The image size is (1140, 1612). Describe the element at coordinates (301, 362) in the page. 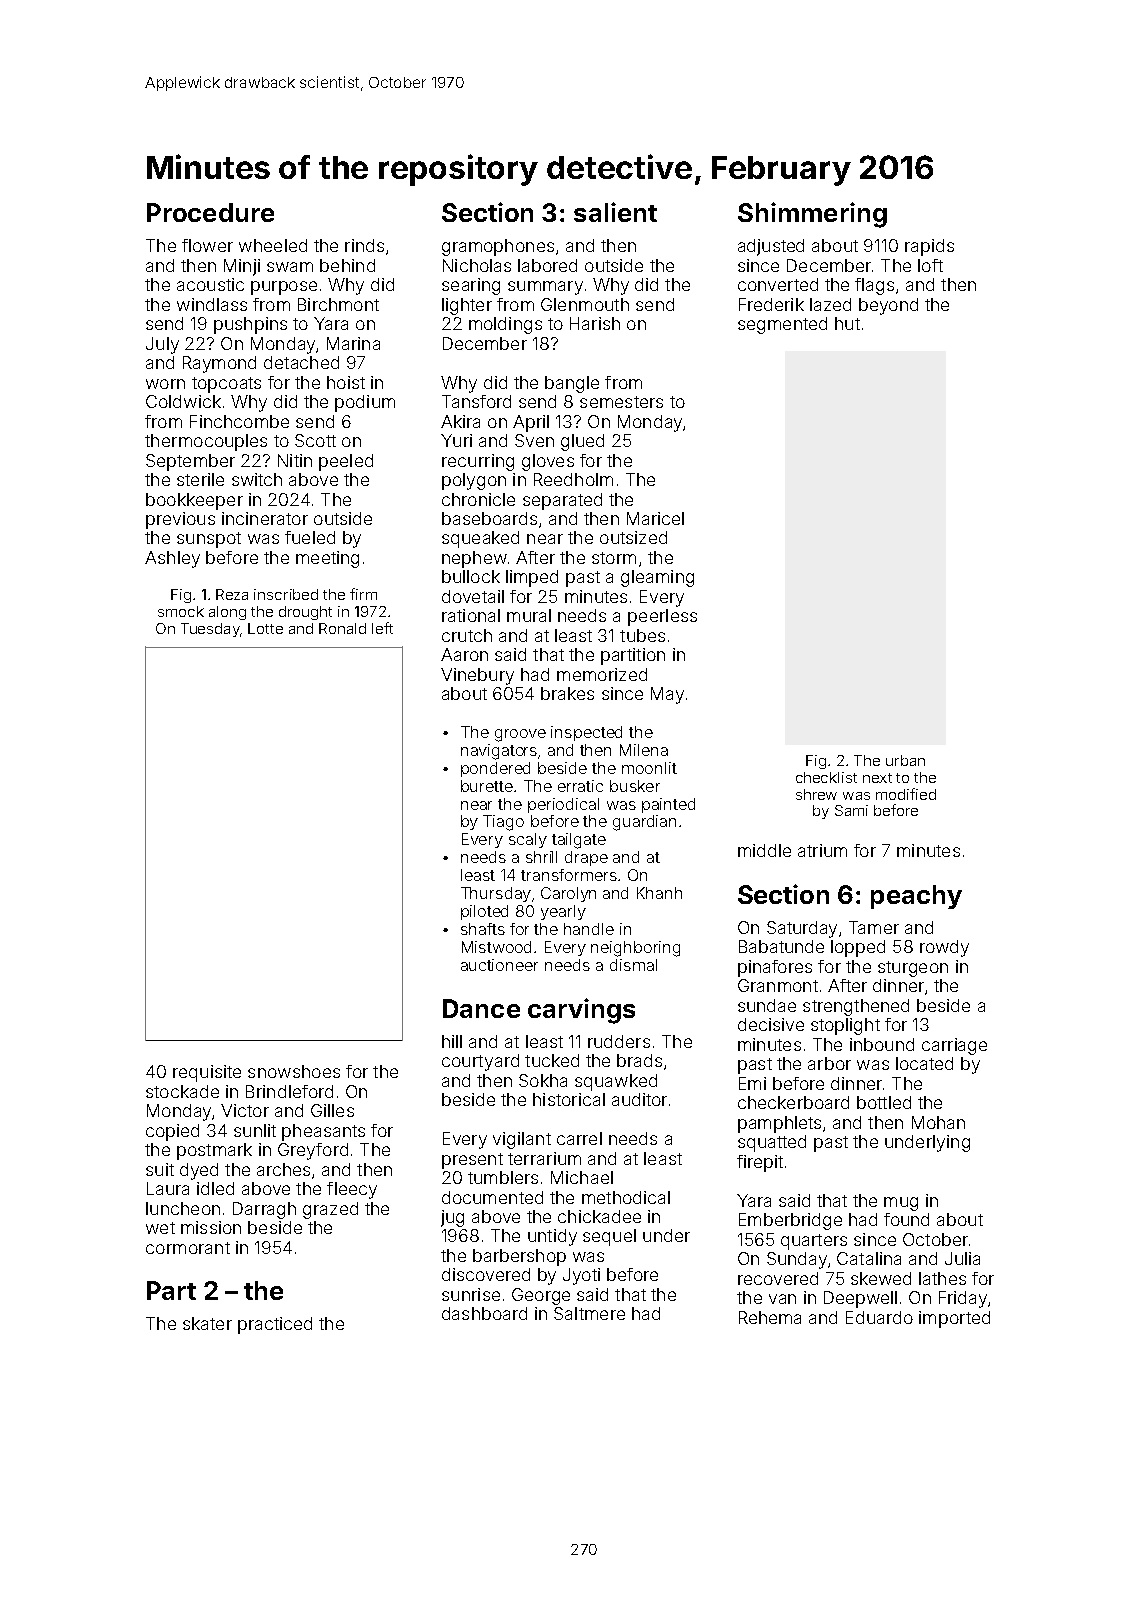

I see `detached` at that location.
